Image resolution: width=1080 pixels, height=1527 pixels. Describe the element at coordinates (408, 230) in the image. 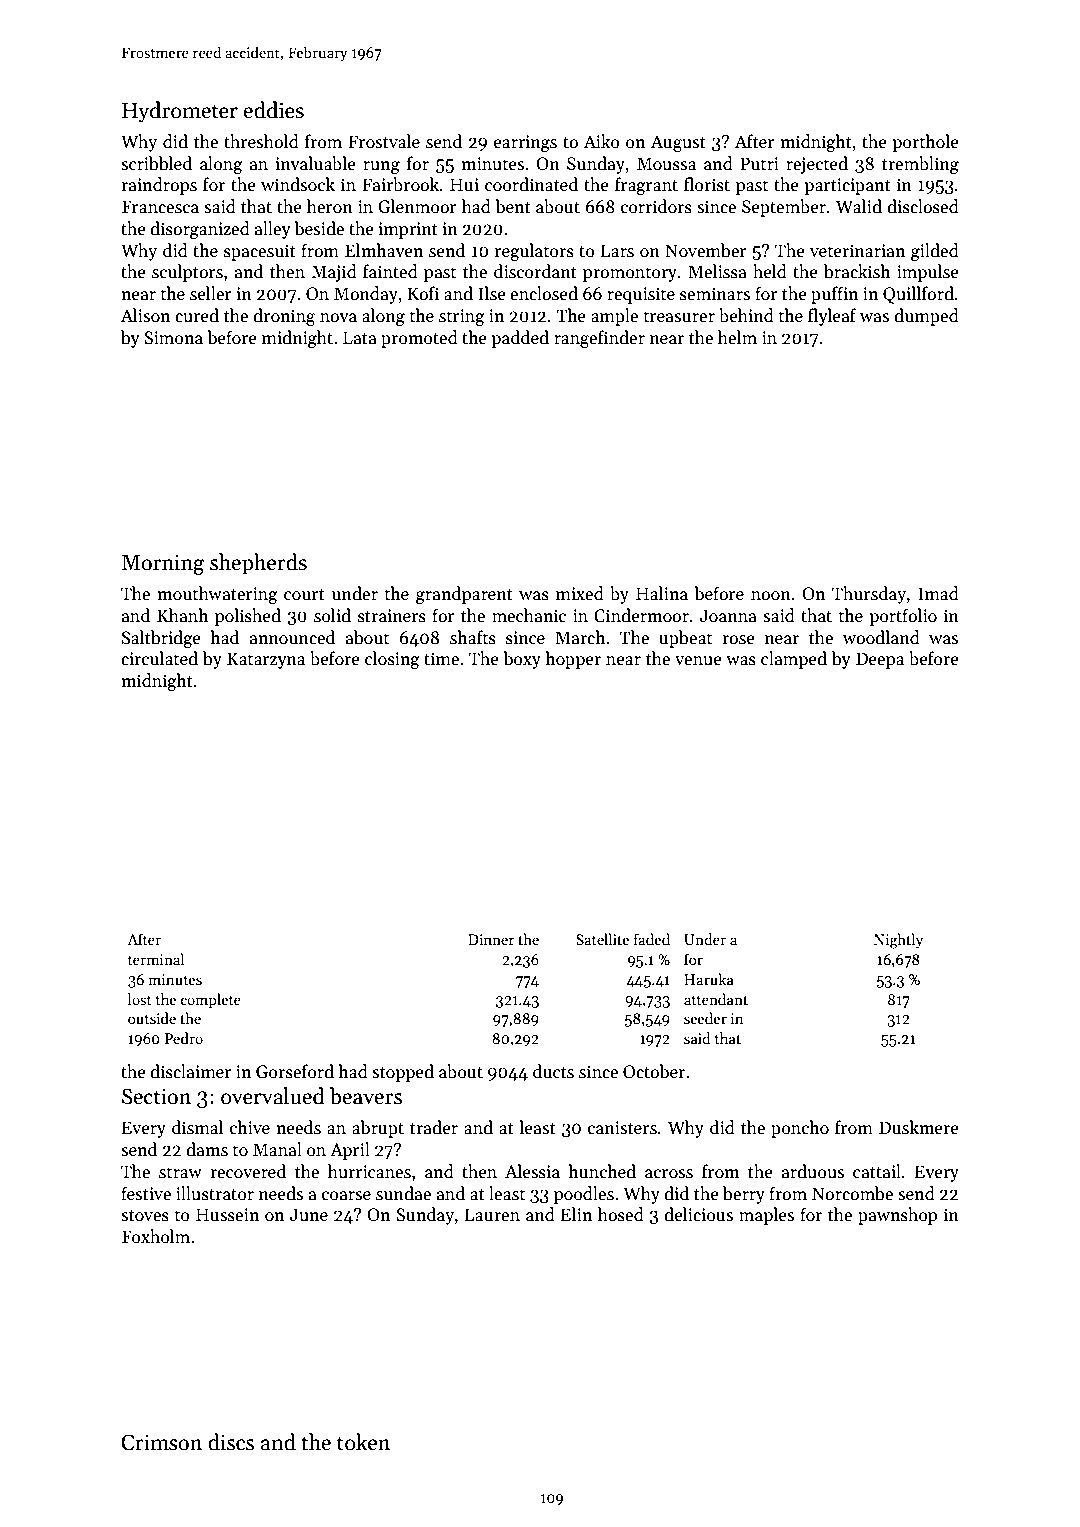

I see `imprint` at that location.
